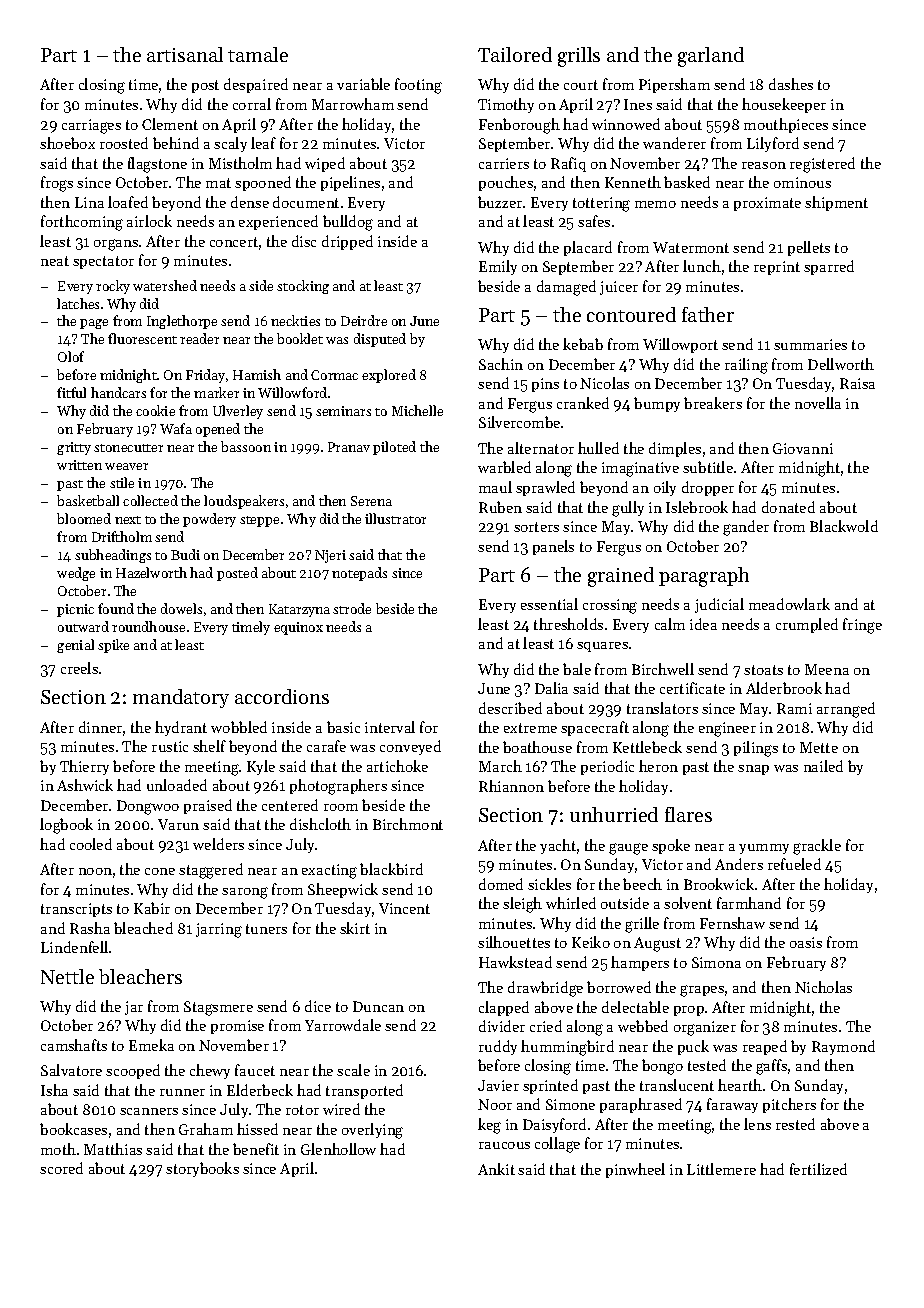 This screenshot has height=1308, width=924. I want to click on garland, so click(711, 57).
